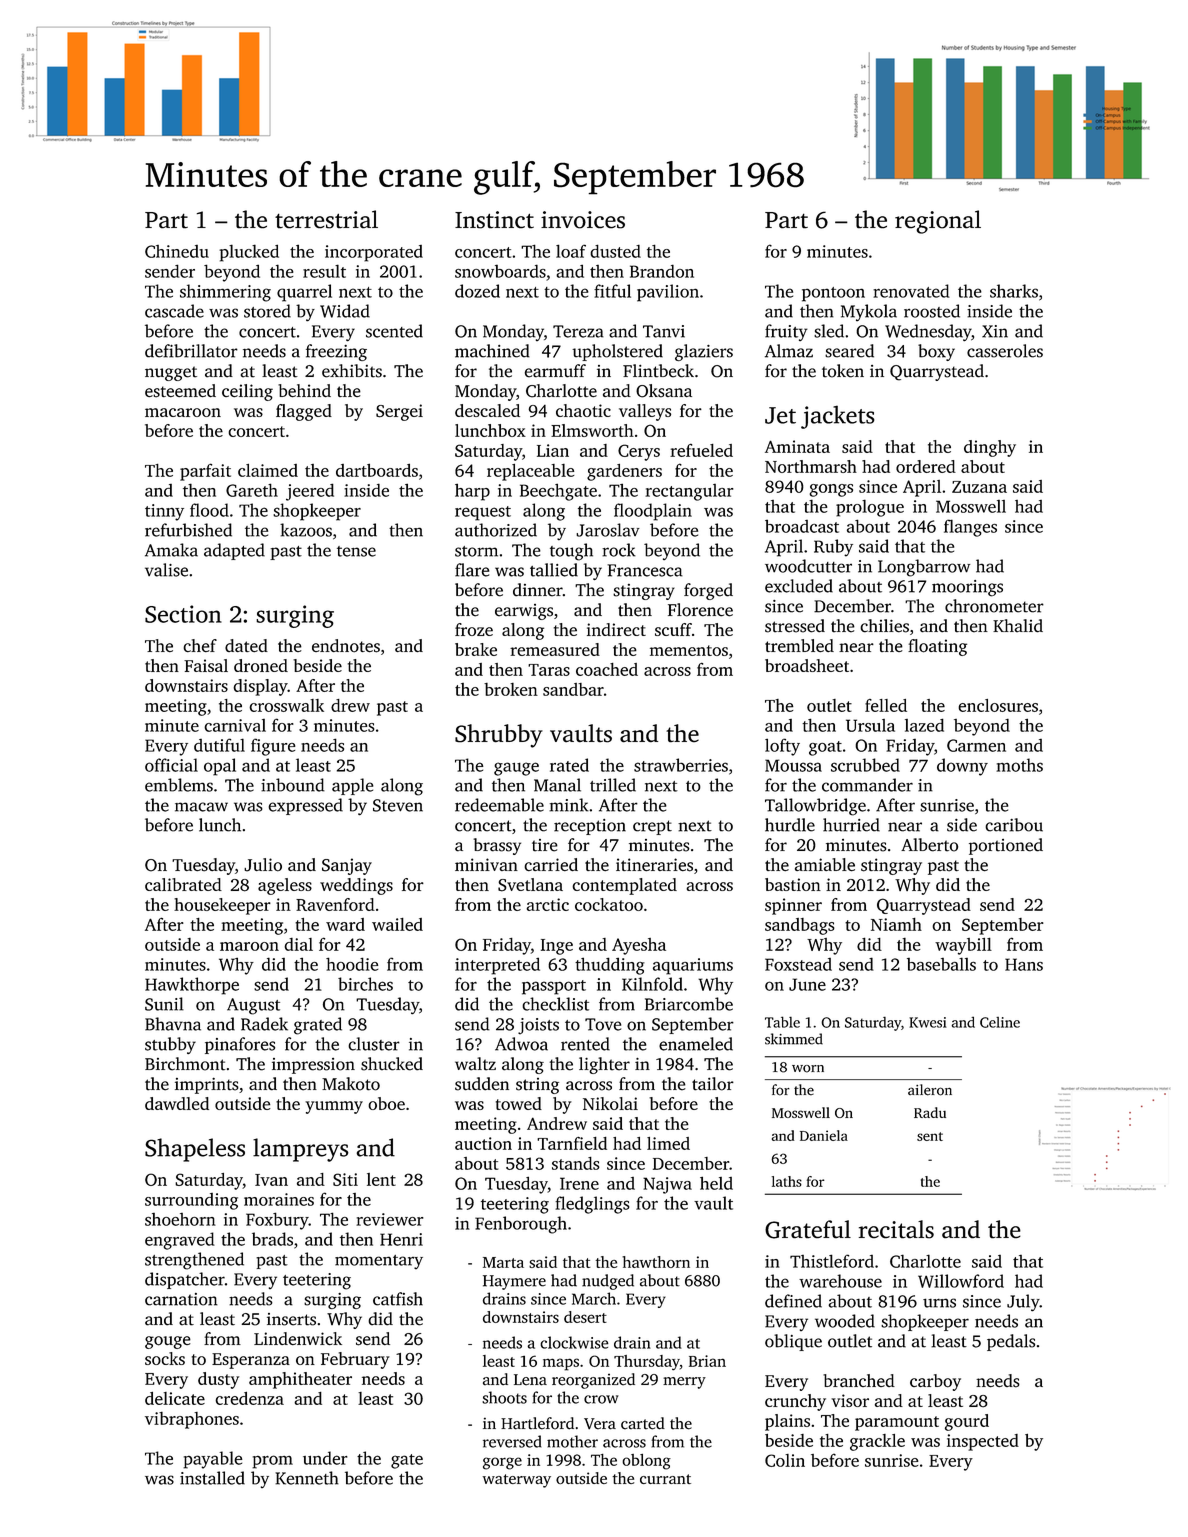  What do you see at coordinates (476, 551) in the image?
I see `storm` at bounding box center [476, 551].
